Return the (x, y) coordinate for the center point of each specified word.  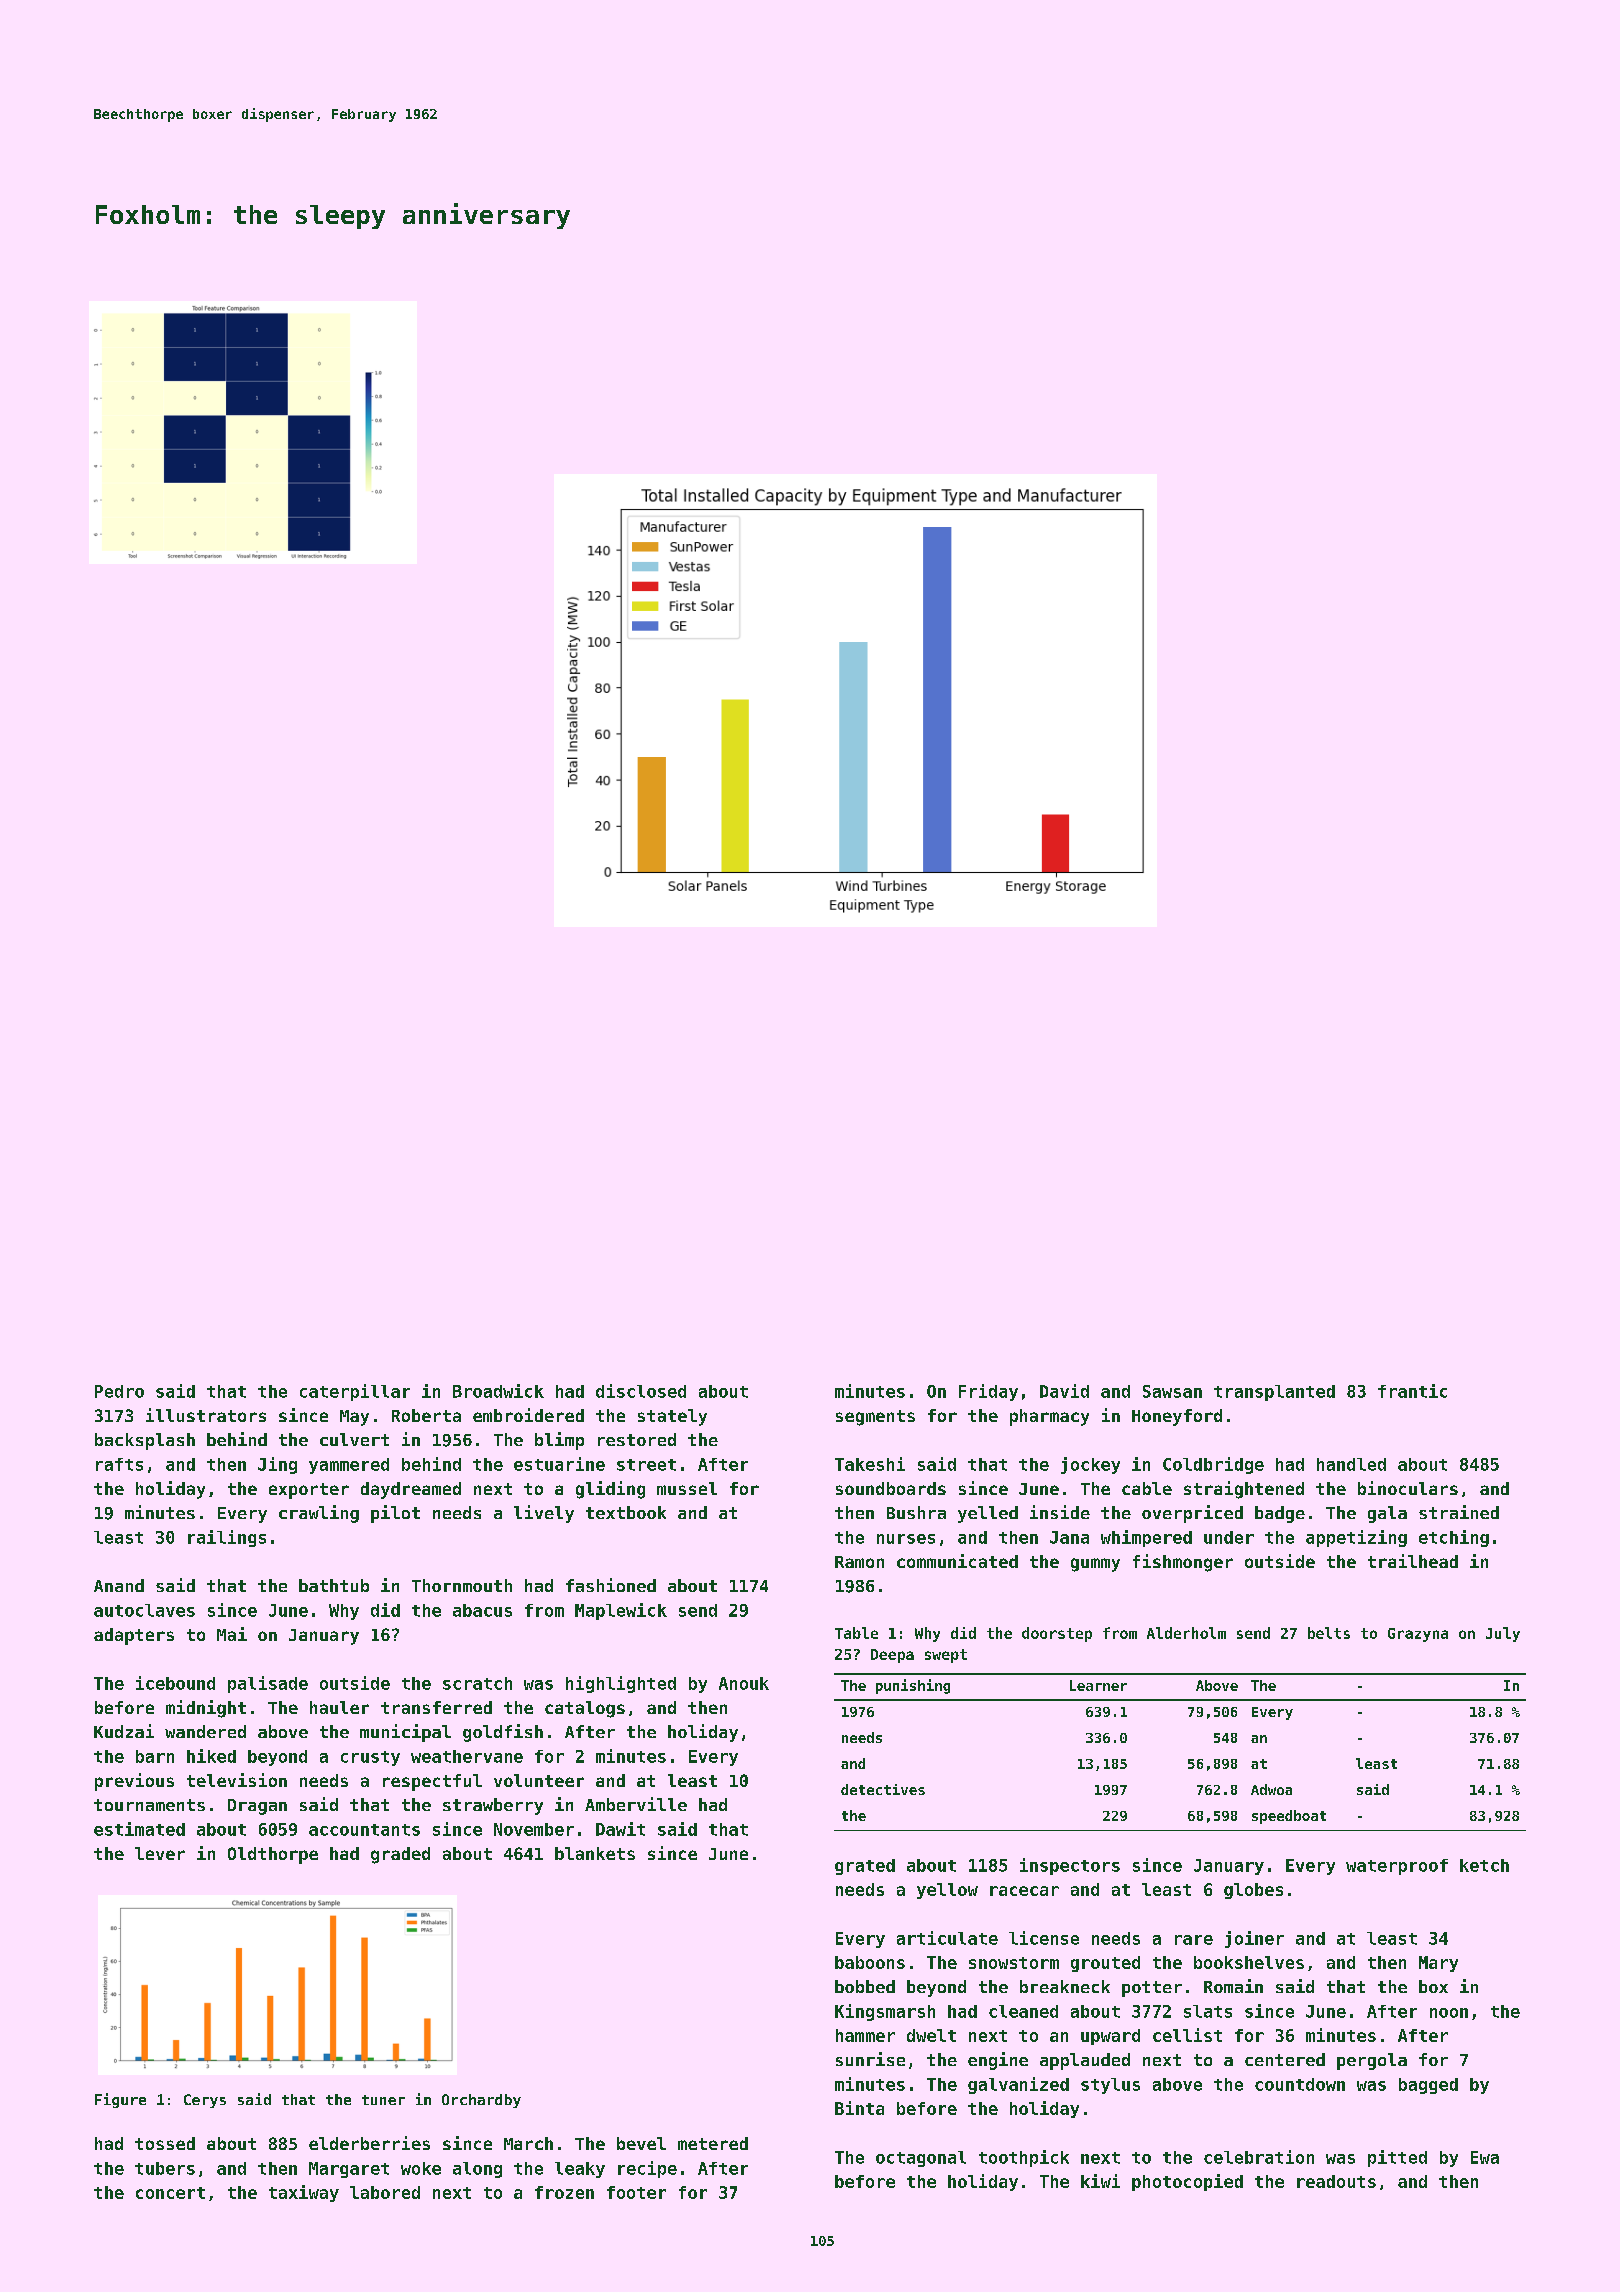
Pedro (119, 1391)
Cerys (205, 2101)
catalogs (585, 1709)
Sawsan (1172, 1391)
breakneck (1065, 1986)
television (237, 1780)
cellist (1187, 2035)
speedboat (1289, 1817)
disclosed (641, 1391)
